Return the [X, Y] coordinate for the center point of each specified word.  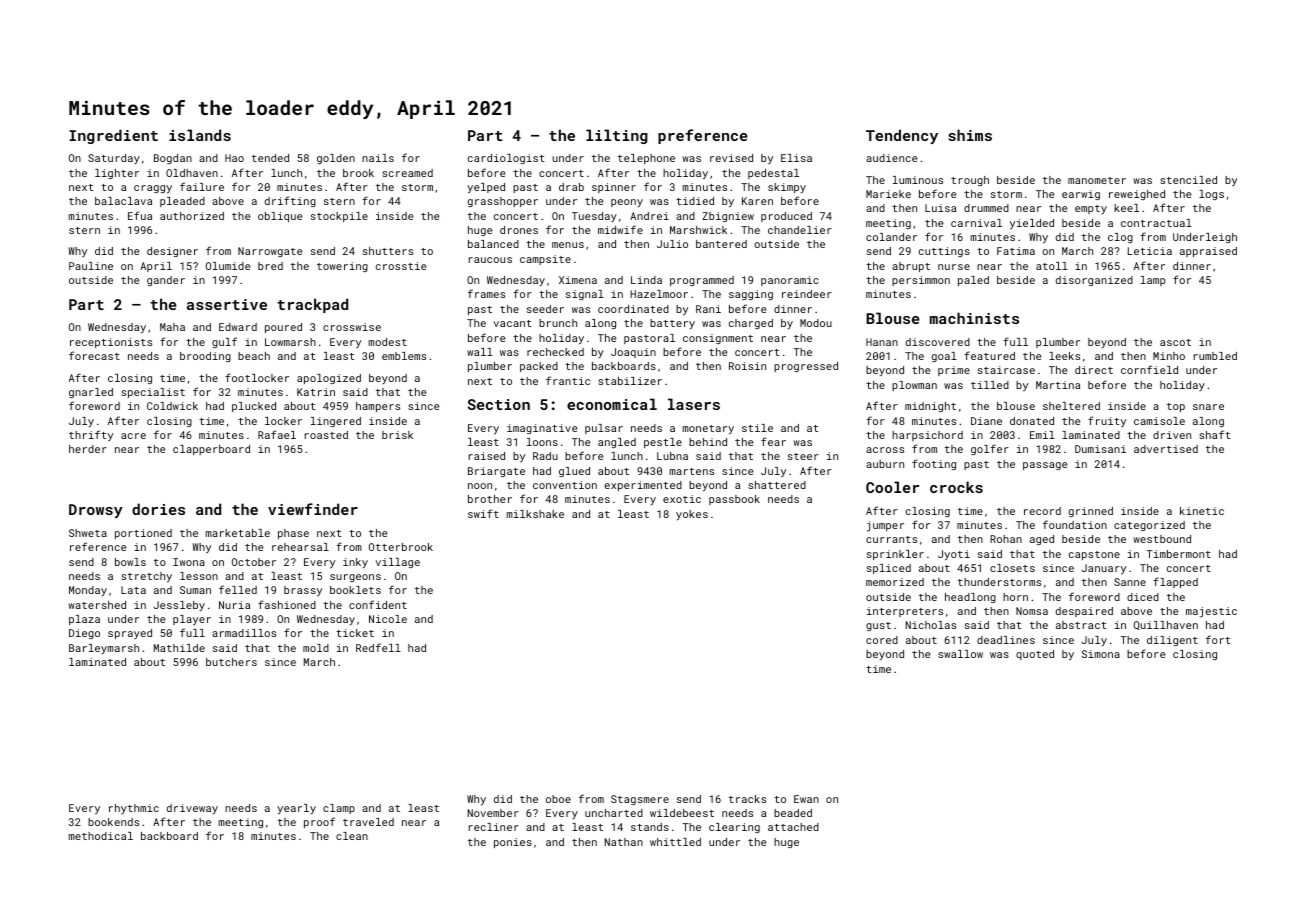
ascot [1175, 342]
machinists [974, 318]
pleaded [182, 202]
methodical [101, 836]
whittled [675, 842]
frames [486, 293]
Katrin [316, 392]
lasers [694, 404]
